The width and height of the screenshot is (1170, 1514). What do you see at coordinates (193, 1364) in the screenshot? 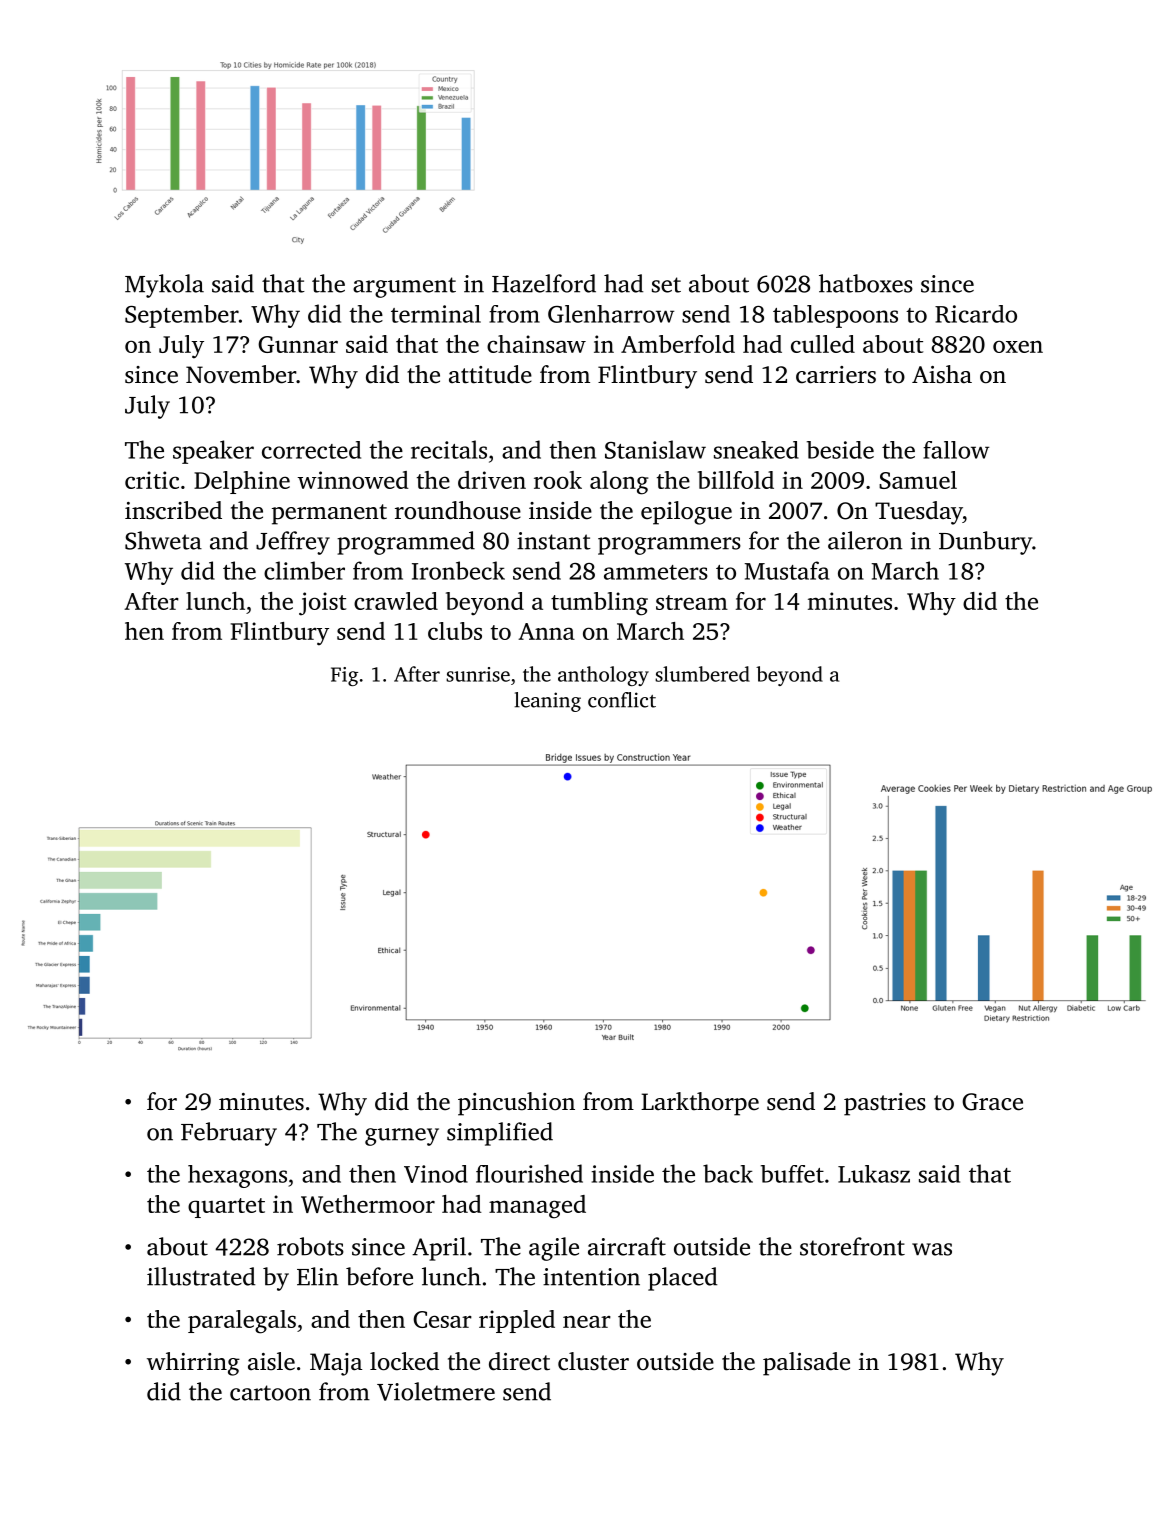
I see `whirring` at bounding box center [193, 1364].
